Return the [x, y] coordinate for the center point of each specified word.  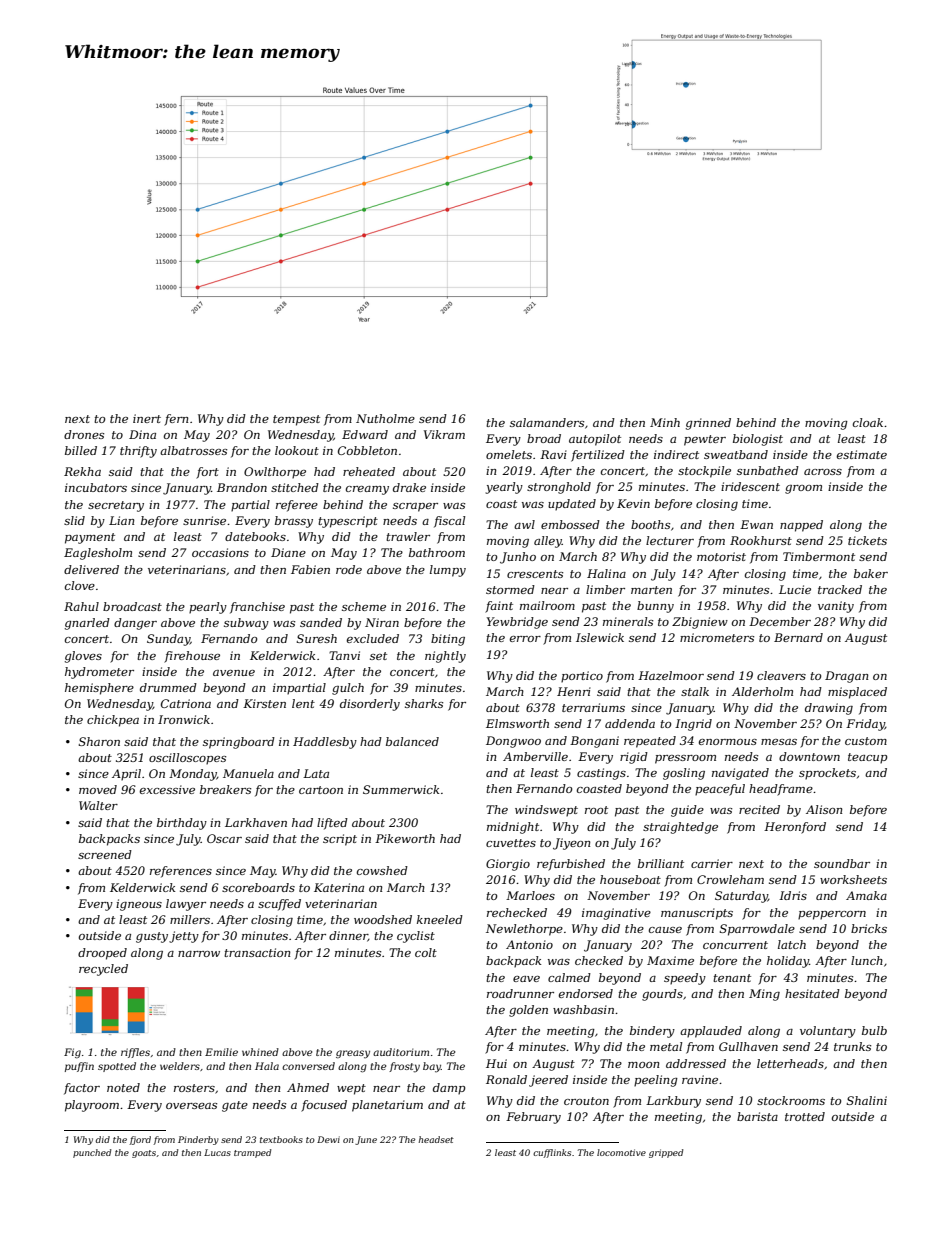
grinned [708, 424]
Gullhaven [748, 1046]
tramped [252, 1153]
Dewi [328, 1139]
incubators [96, 487]
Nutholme [385, 418]
